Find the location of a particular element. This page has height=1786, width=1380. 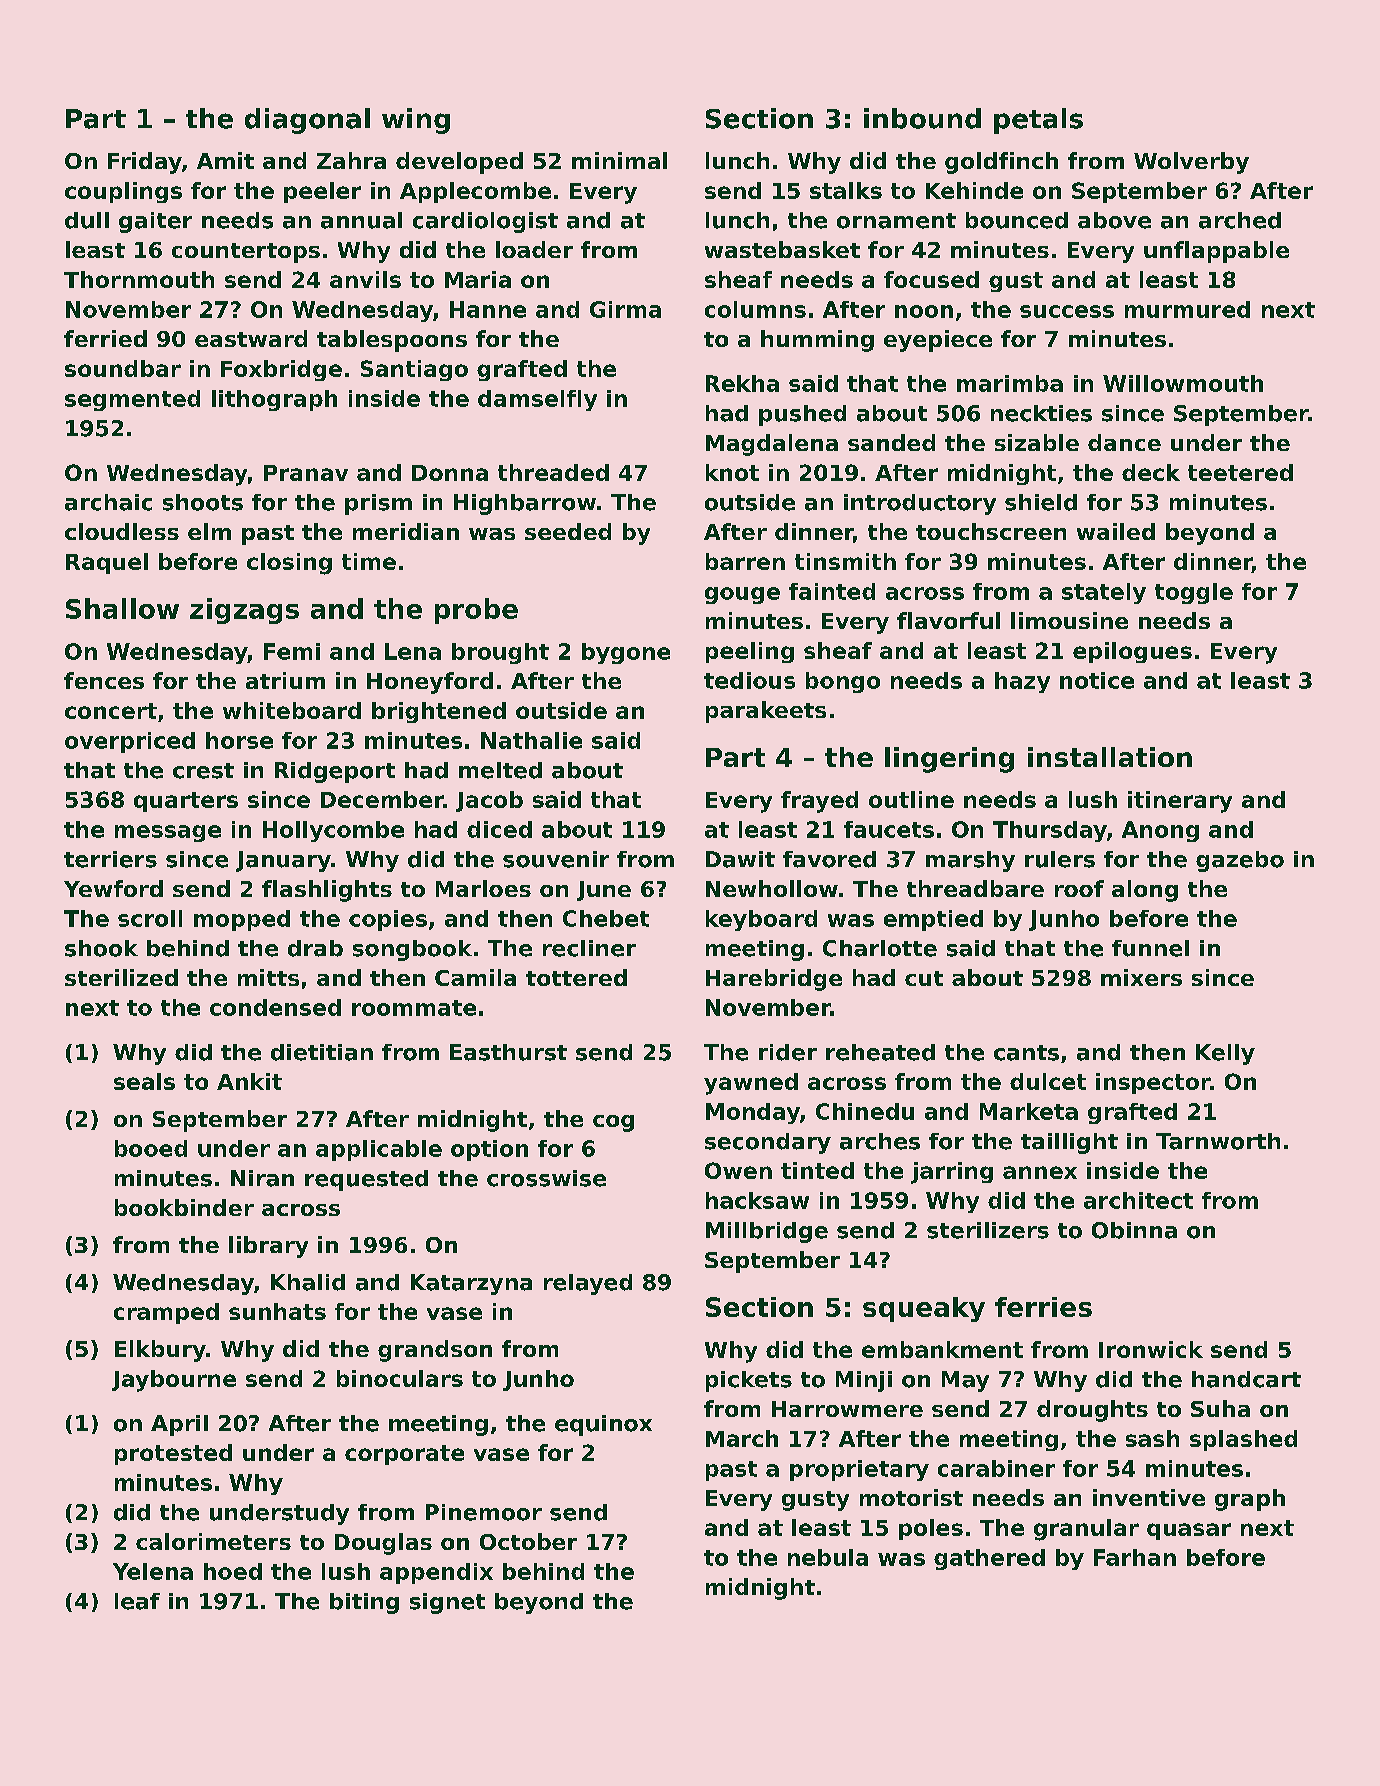

mixers is located at coordinates (1141, 977).
